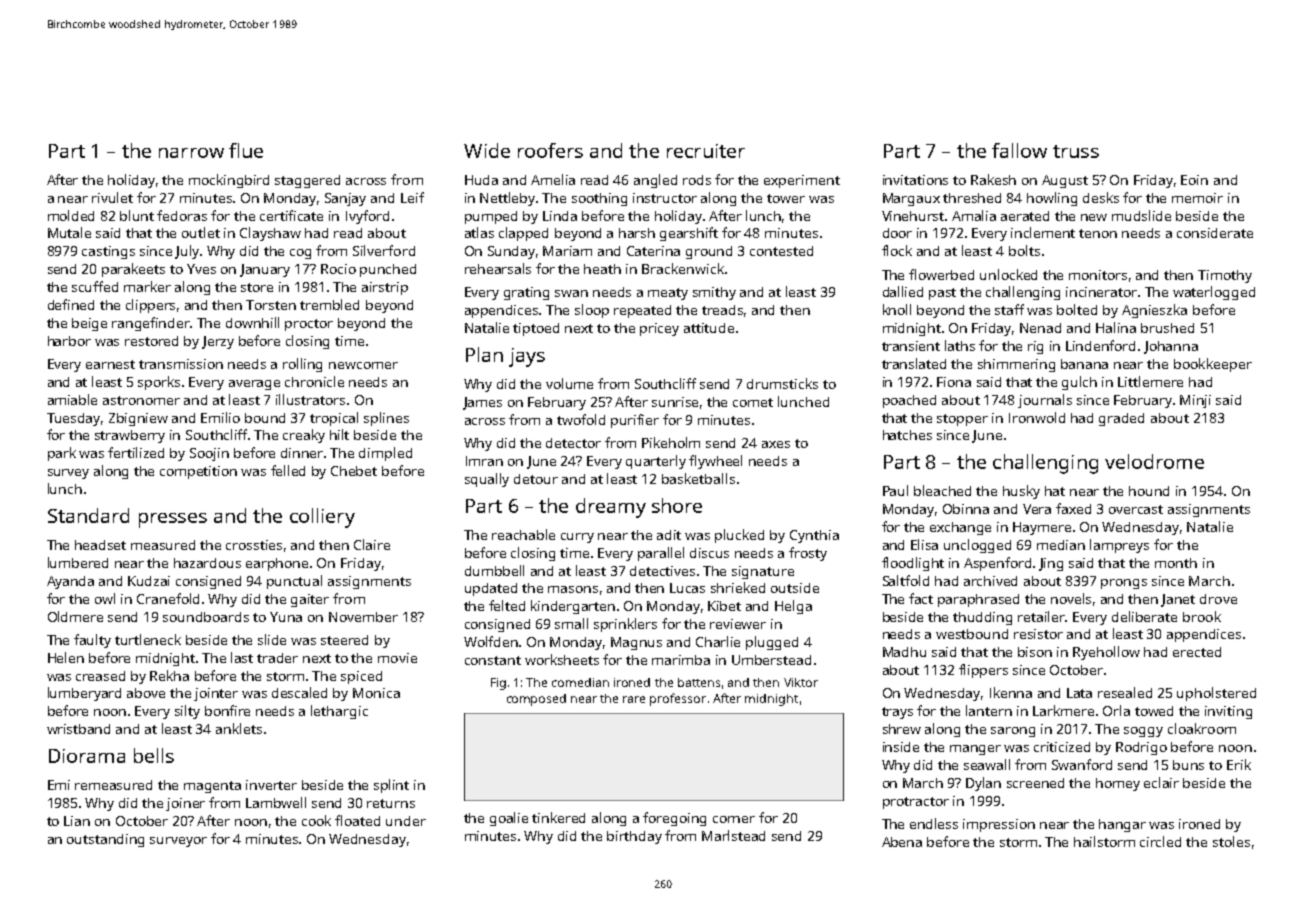 This screenshot has height=924, width=1308. I want to click on James, so click(482, 403).
